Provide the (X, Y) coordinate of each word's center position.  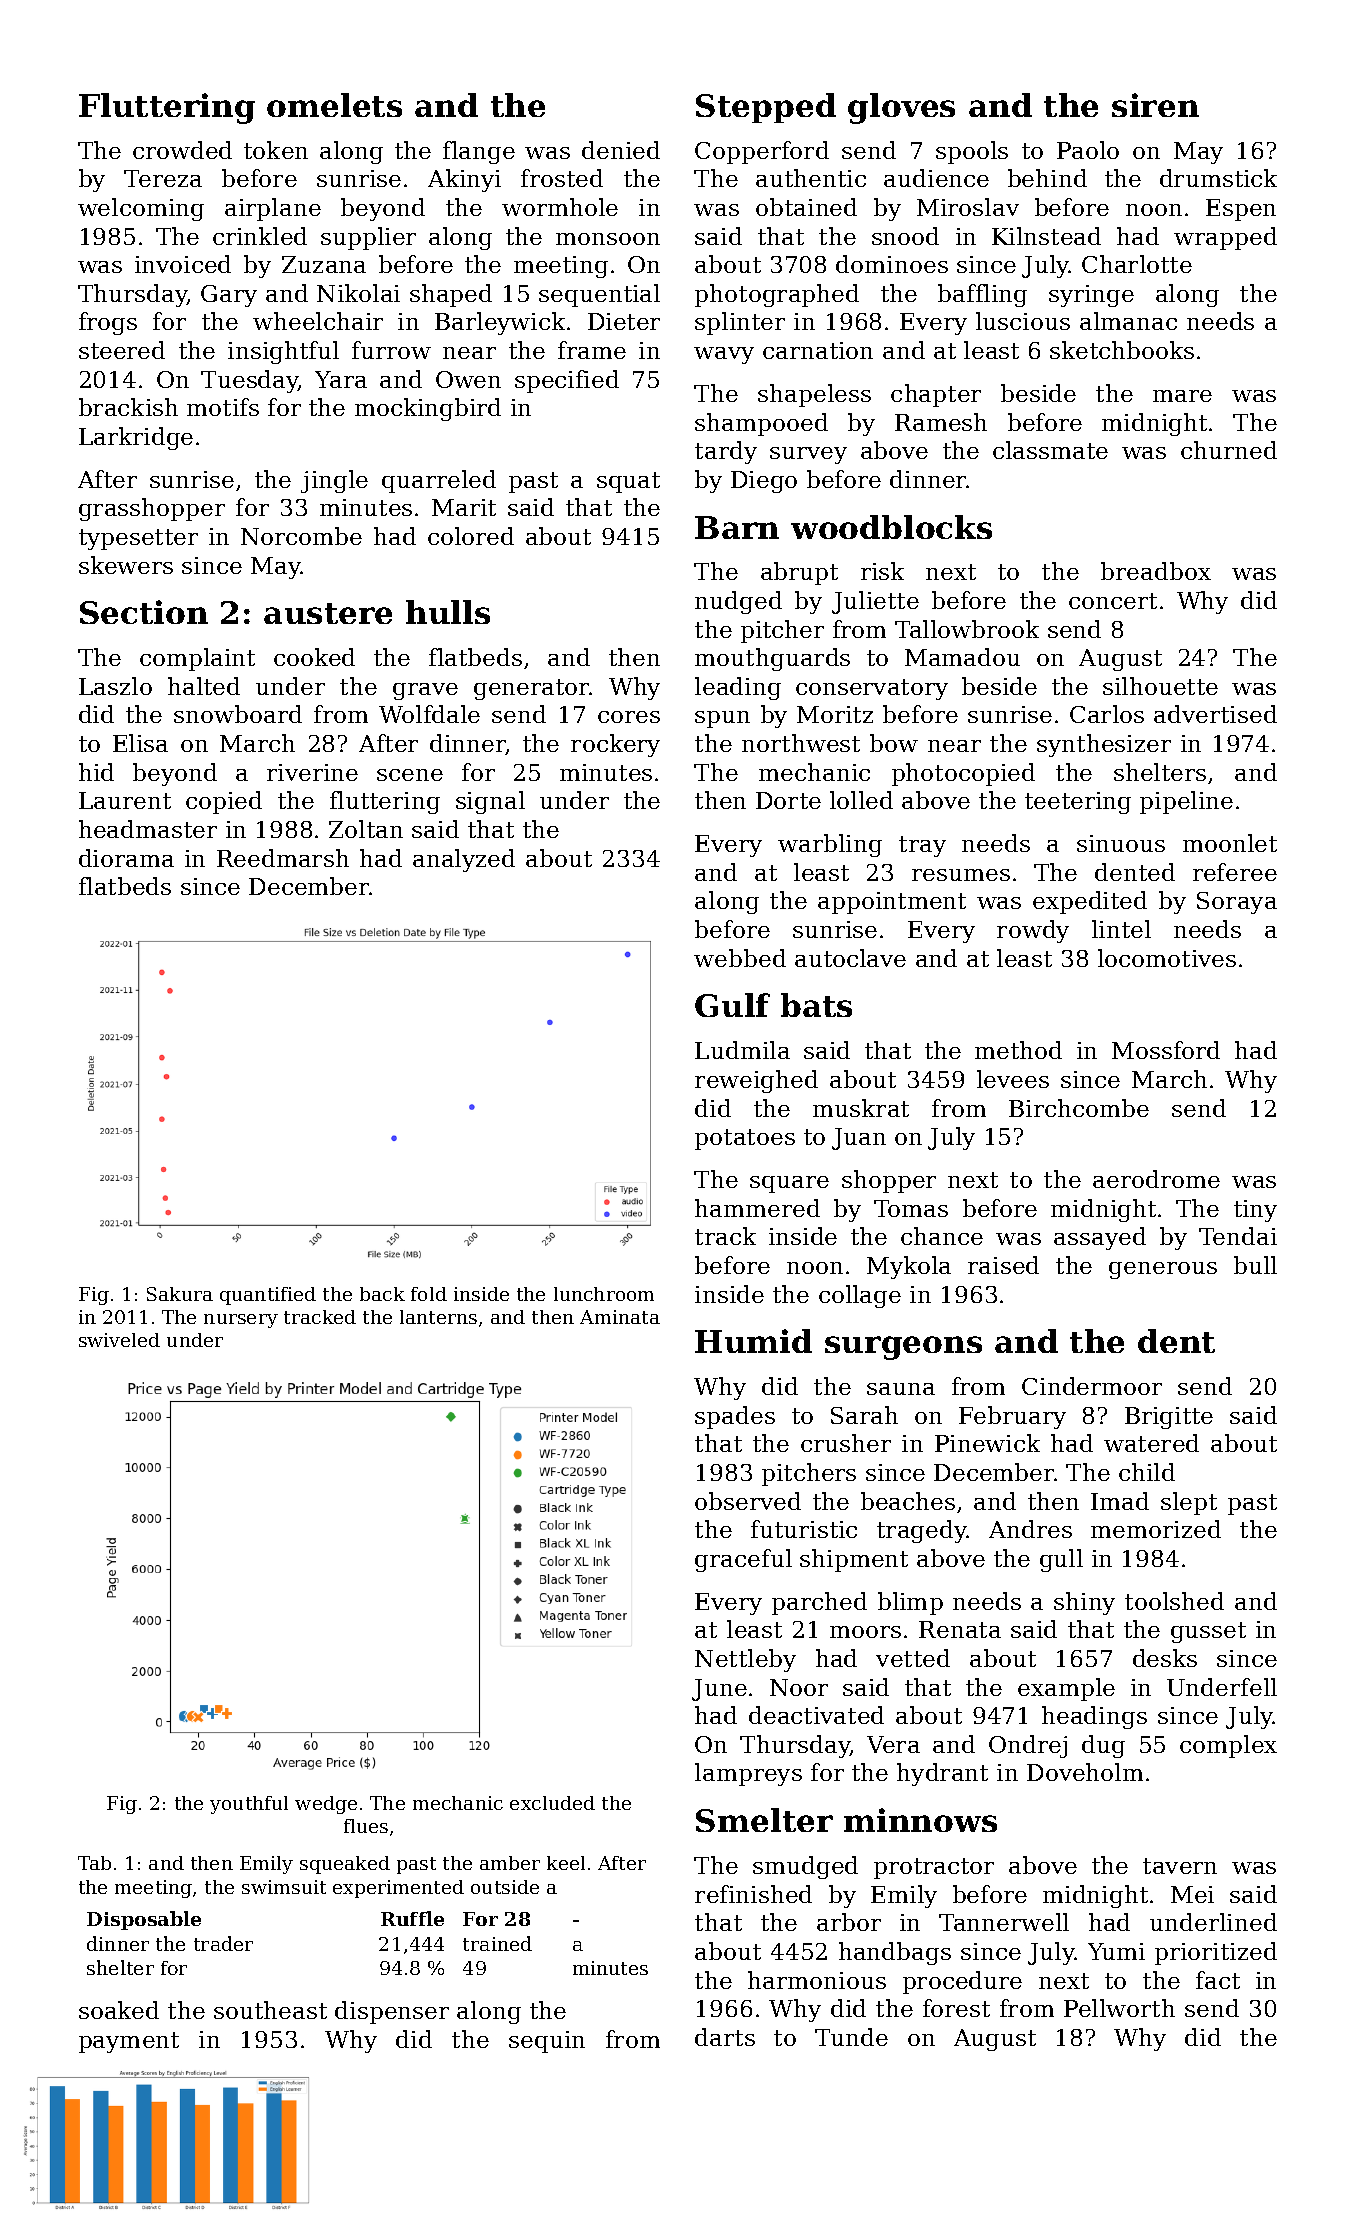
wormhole (560, 207)
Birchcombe (1079, 1108)
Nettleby (745, 1660)
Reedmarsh (283, 858)
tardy (726, 452)
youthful (249, 1805)
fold (429, 1294)
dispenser (392, 2012)
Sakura (180, 1294)
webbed (740, 958)
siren (1155, 105)
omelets (334, 105)
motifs (223, 407)
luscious (1023, 321)
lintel (1121, 929)
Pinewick (987, 1443)
